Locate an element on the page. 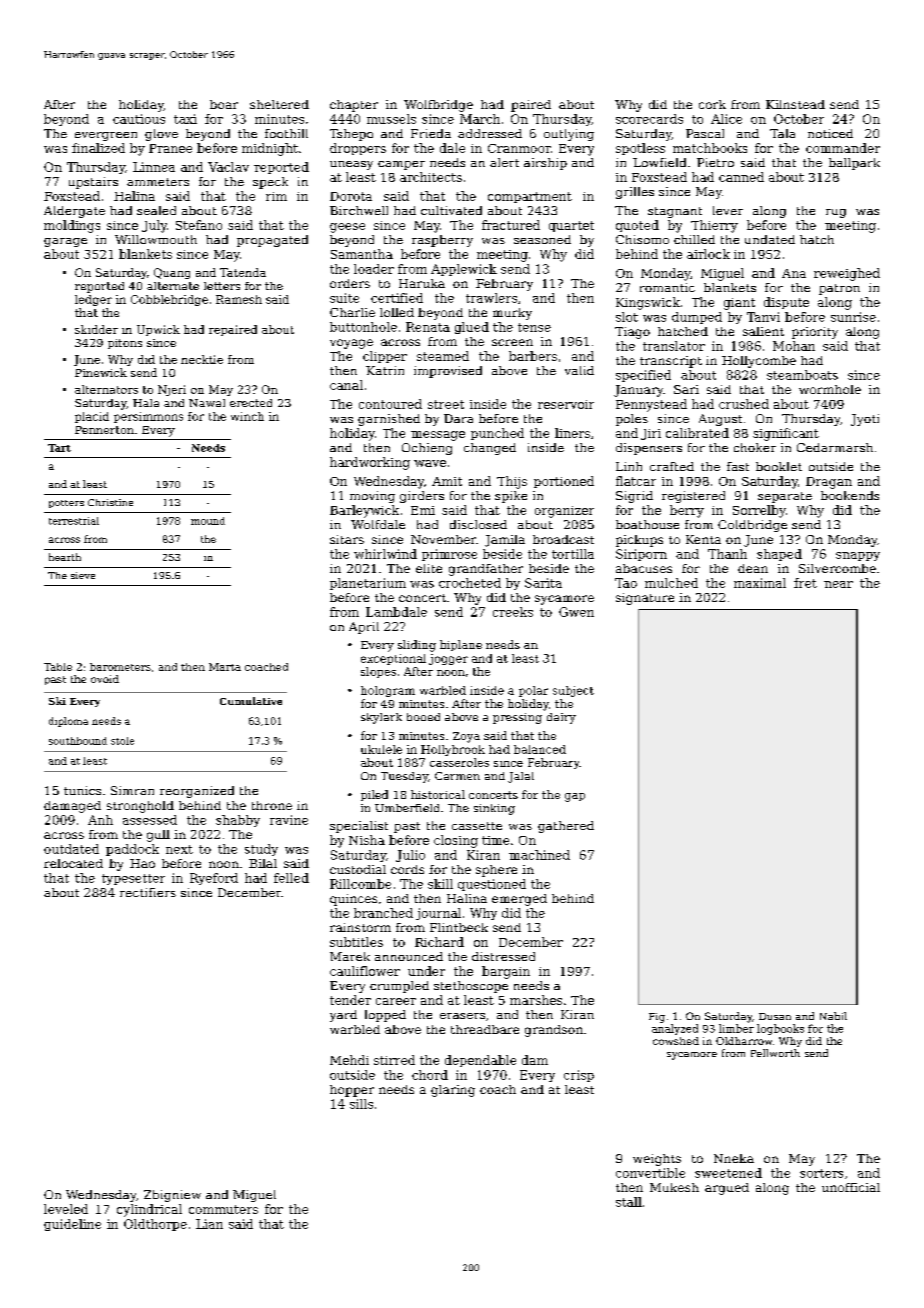 Image resolution: width=924 pixels, height=1308 pixels. crisp is located at coordinates (579, 1076).
